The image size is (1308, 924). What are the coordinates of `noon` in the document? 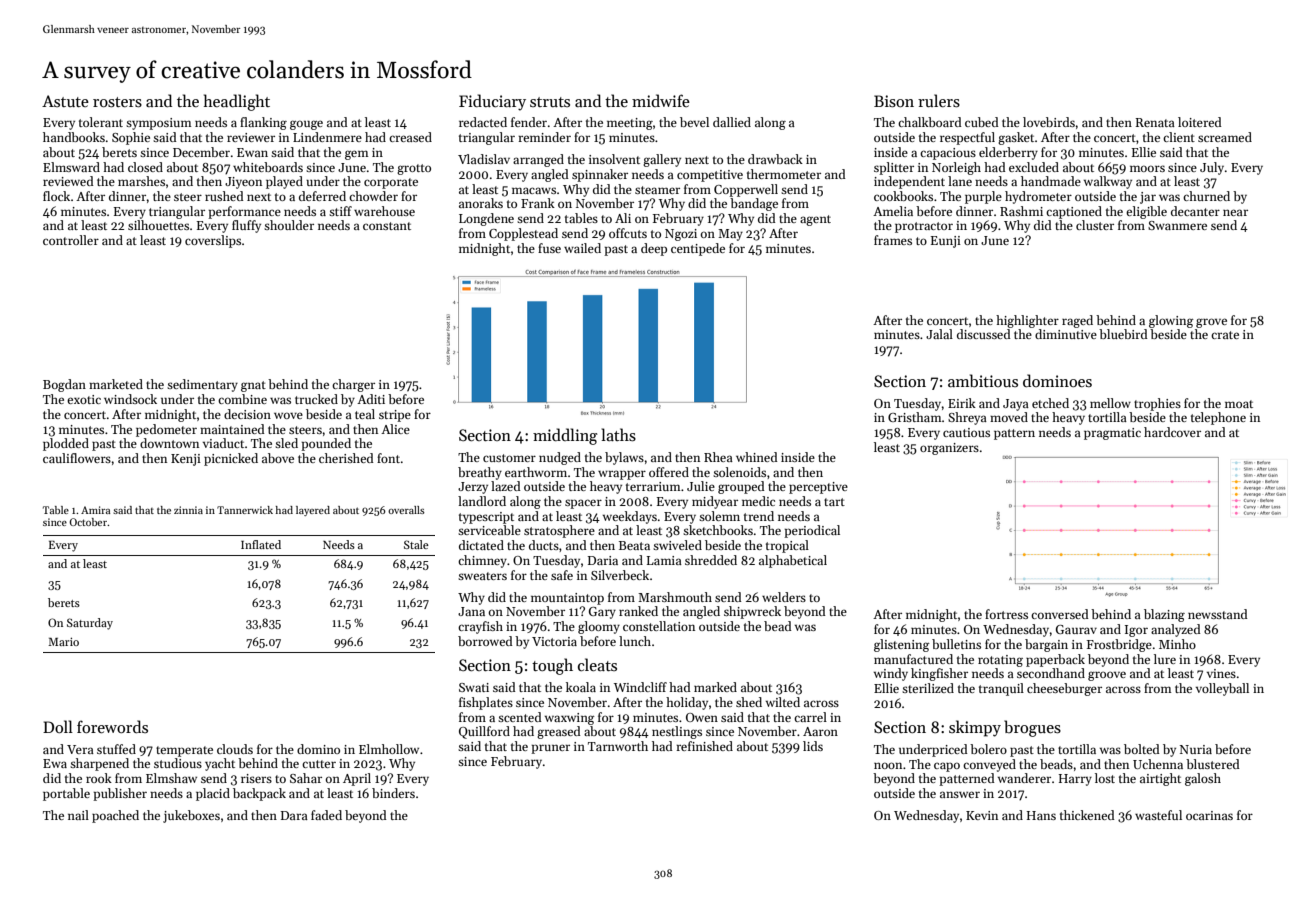 It's located at (888, 765).
